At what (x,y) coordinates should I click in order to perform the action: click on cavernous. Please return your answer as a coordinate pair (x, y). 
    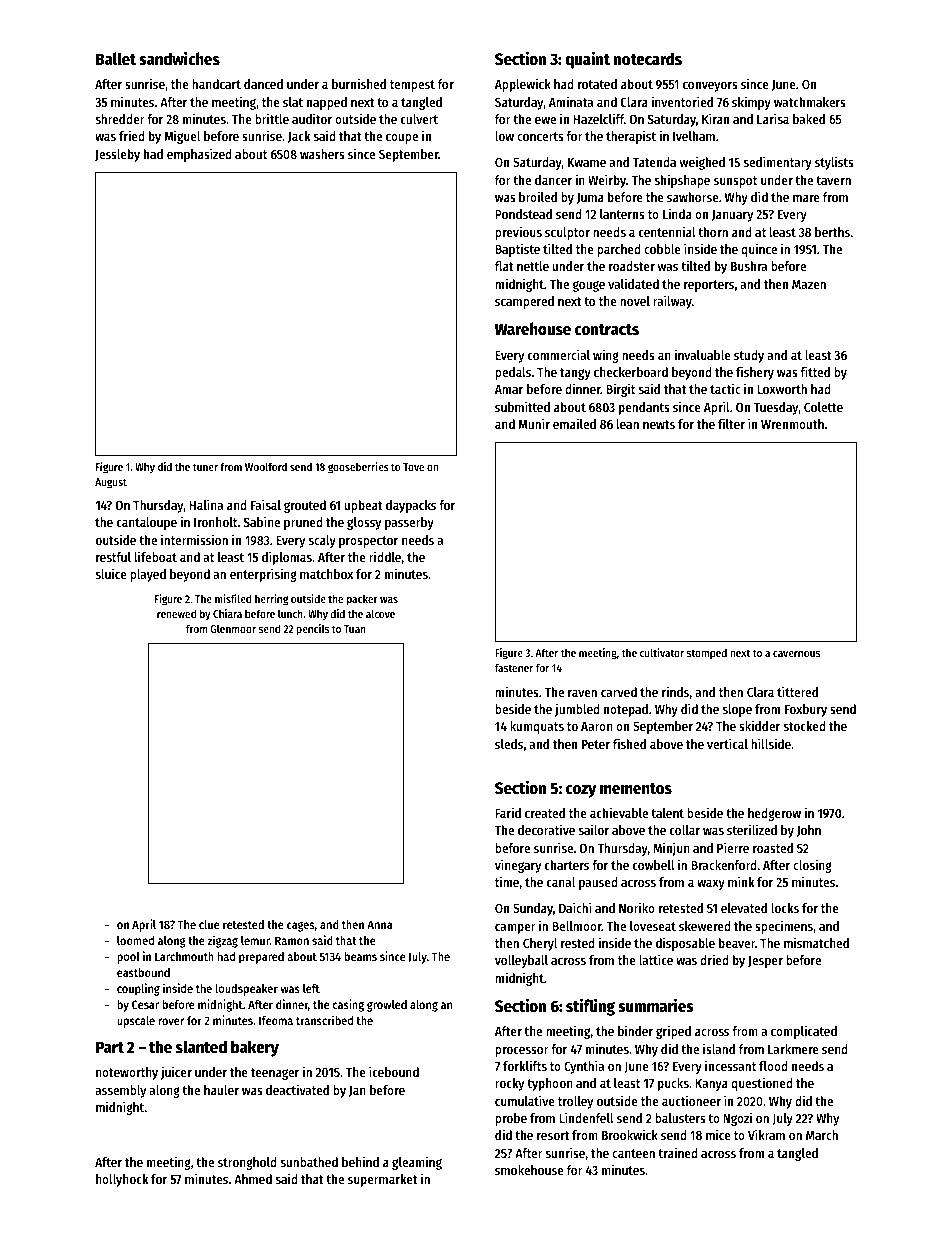
    Looking at the image, I should click on (796, 654).
